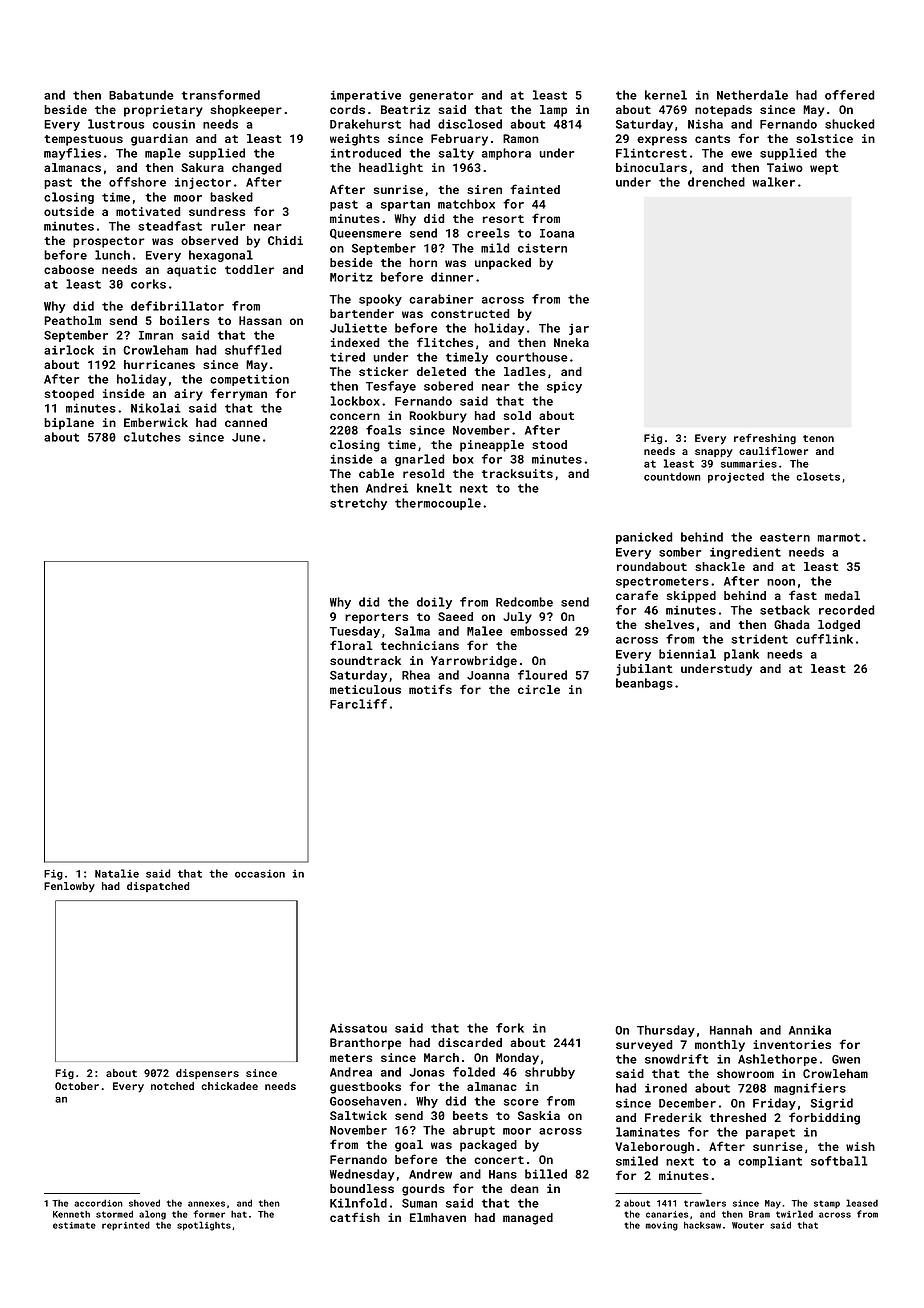 The height and width of the page is (1308, 924). What do you see at coordinates (358, 704) in the page?
I see `Farcliff` at bounding box center [358, 704].
